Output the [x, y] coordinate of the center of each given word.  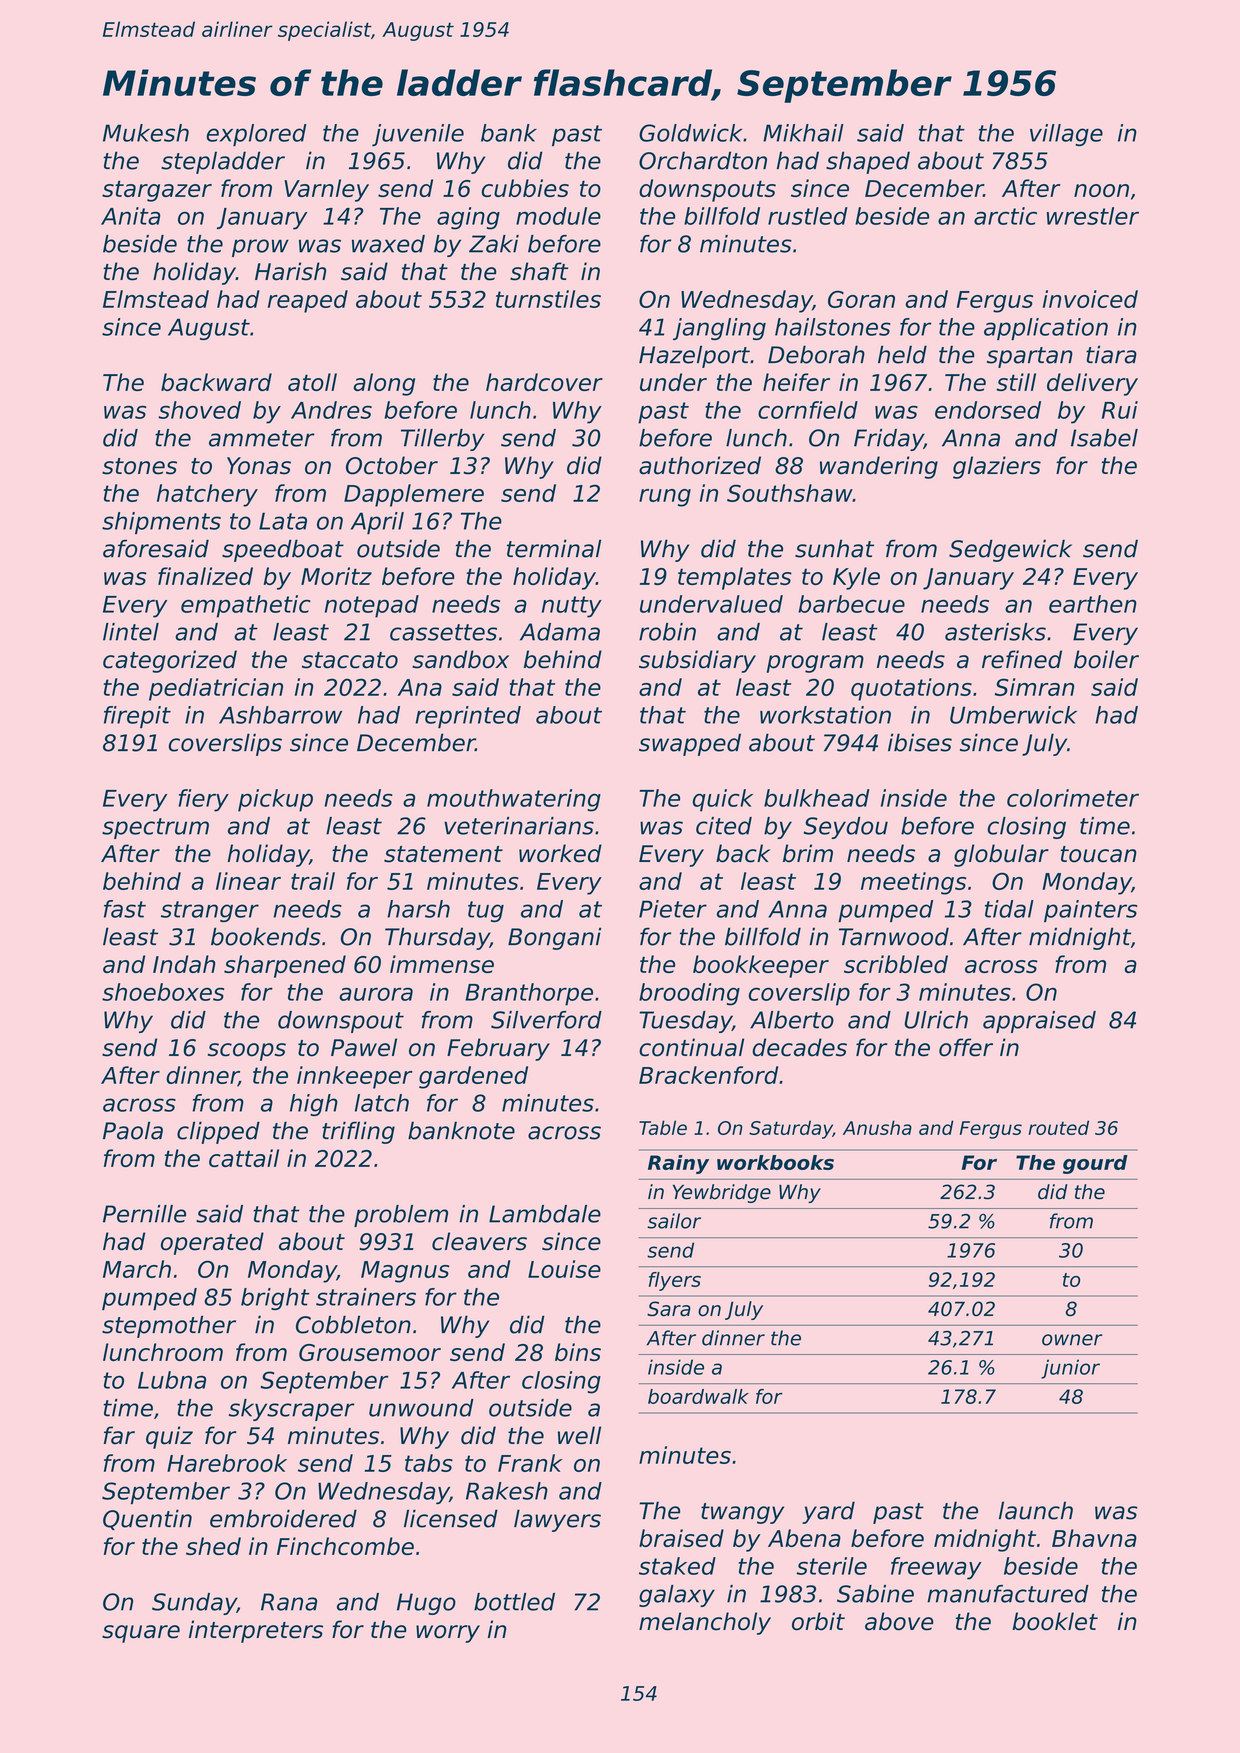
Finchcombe [345, 1546]
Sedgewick [1010, 550]
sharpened [285, 966]
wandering [879, 467]
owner [1072, 1340]
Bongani [554, 938]
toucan [1099, 854]
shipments [161, 523]
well [579, 1435]
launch [1036, 1510]
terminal [554, 548]
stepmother [169, 1326]
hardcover [544, 382]
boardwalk [698, 1396]
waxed [388, 244]
